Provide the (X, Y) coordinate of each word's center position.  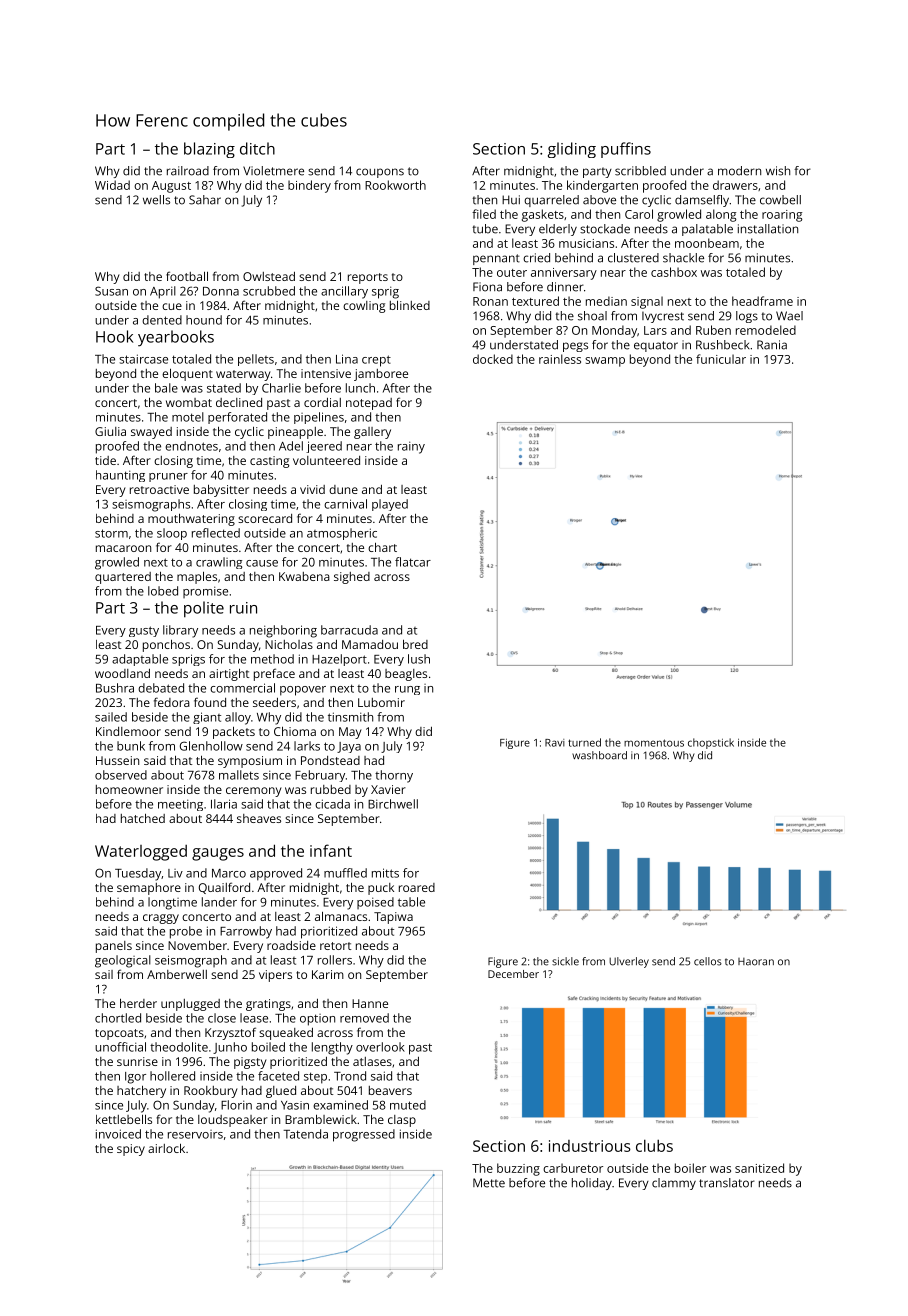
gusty (144, 631)
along (721, 215)
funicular (721, 359)
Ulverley (629, 962)
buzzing (518, 1169)
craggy (161, 919)
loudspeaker (233, 1121)
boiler (690, 1168)
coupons (380, 173)
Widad (112, 185)
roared (417, 887)
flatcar (413, 562)
